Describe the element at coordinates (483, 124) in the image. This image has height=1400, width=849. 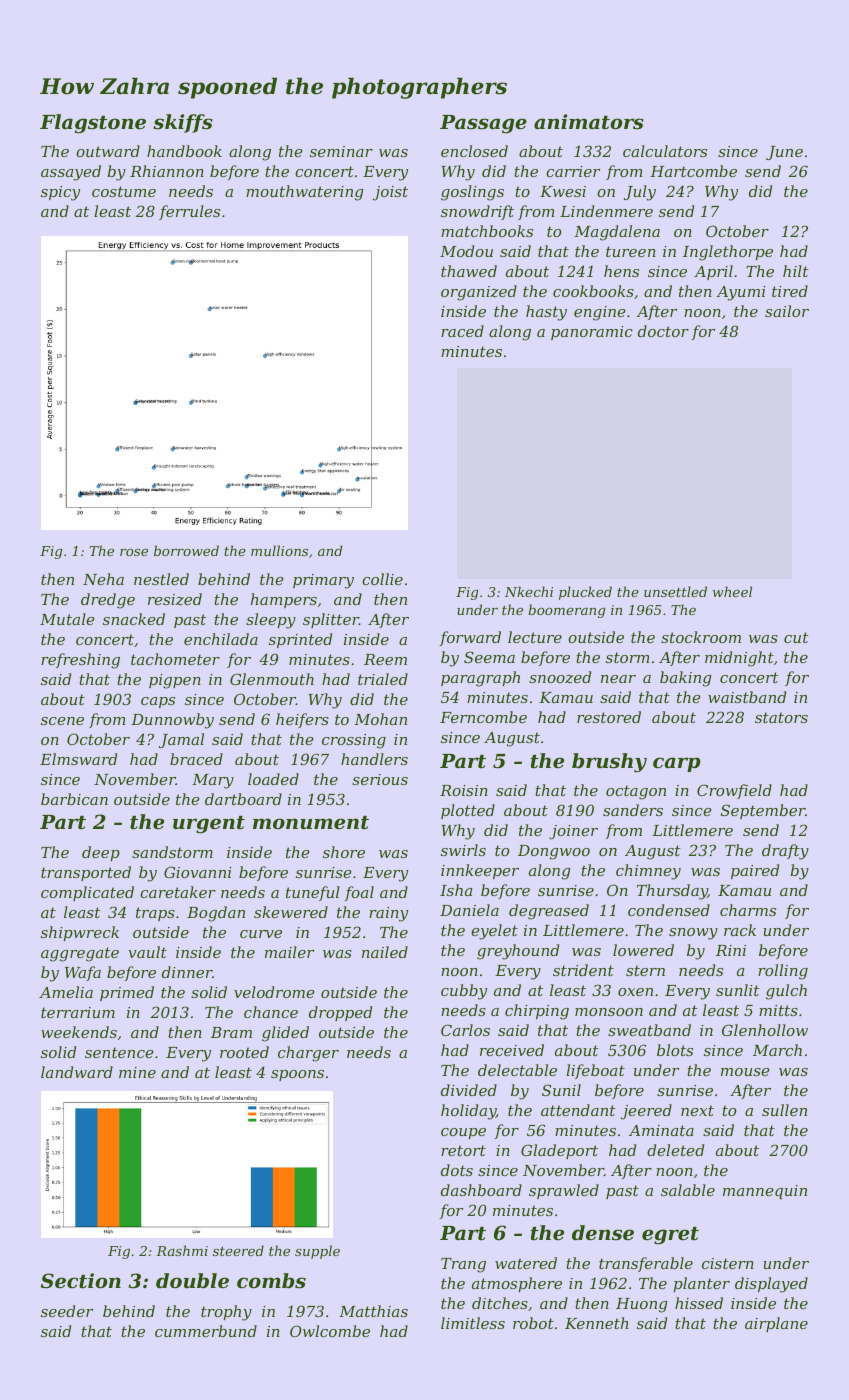
I see `Passage` at that location.
